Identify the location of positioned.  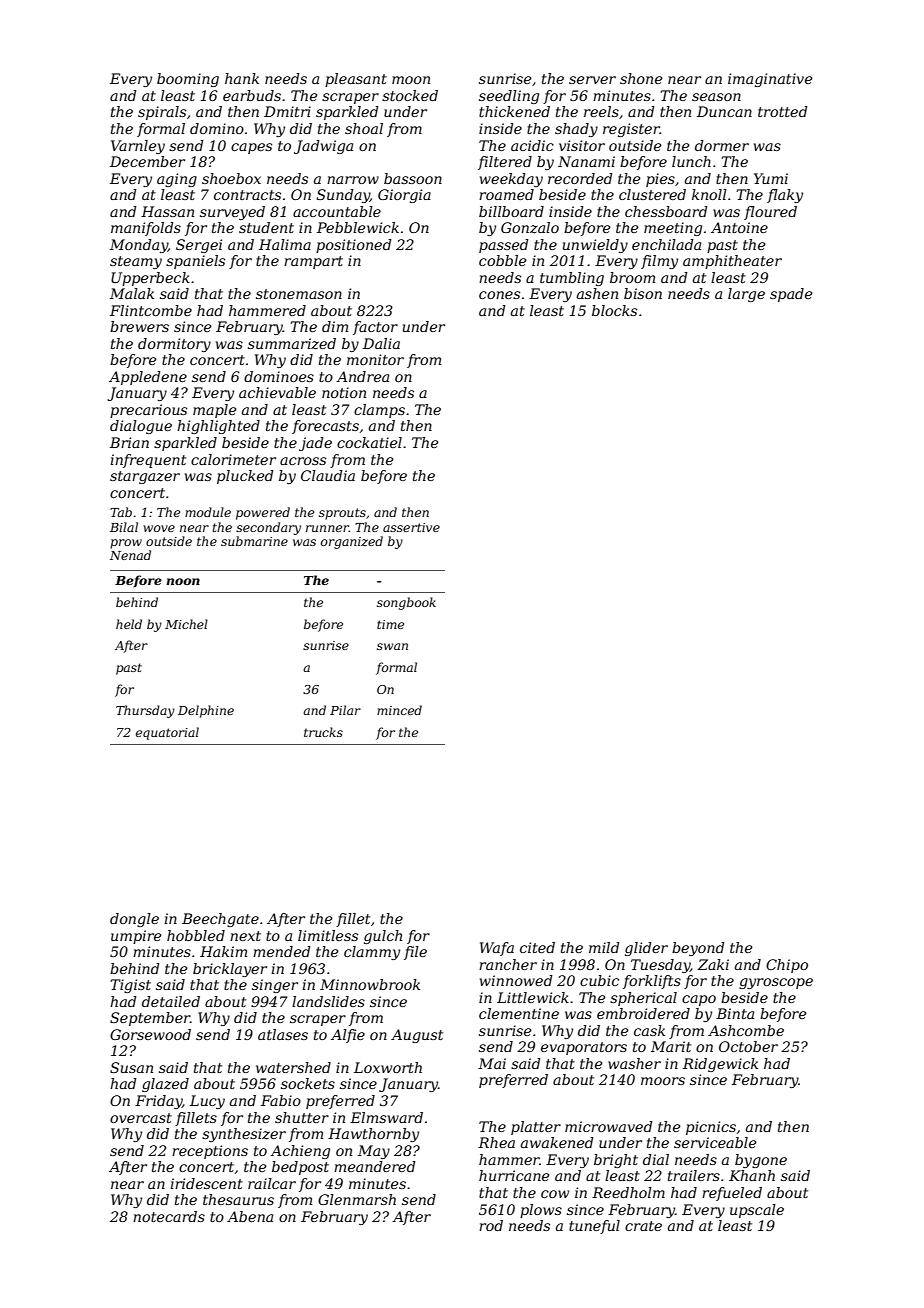
(354, 246).
